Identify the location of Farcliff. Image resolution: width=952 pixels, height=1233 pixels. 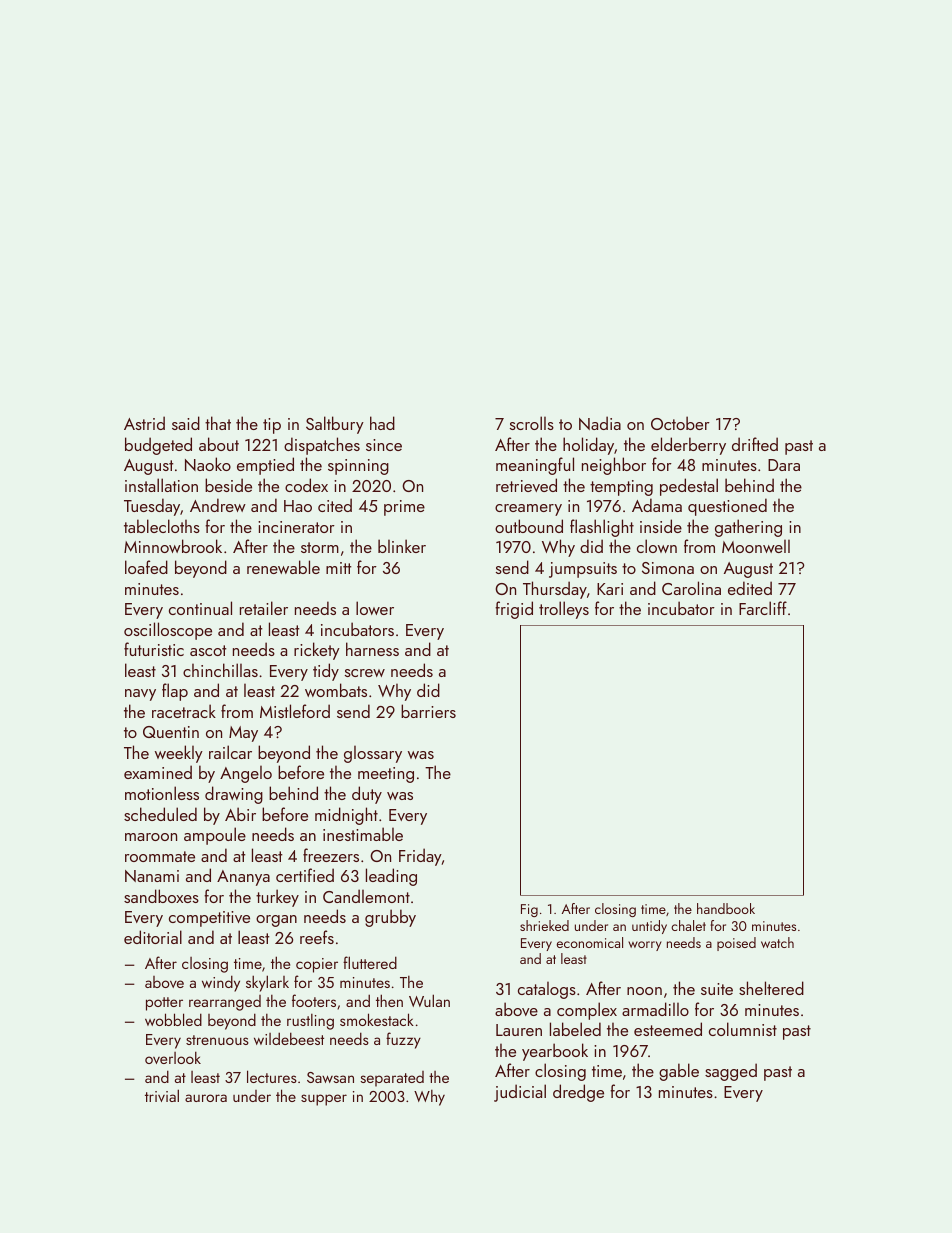
(763, 608).
